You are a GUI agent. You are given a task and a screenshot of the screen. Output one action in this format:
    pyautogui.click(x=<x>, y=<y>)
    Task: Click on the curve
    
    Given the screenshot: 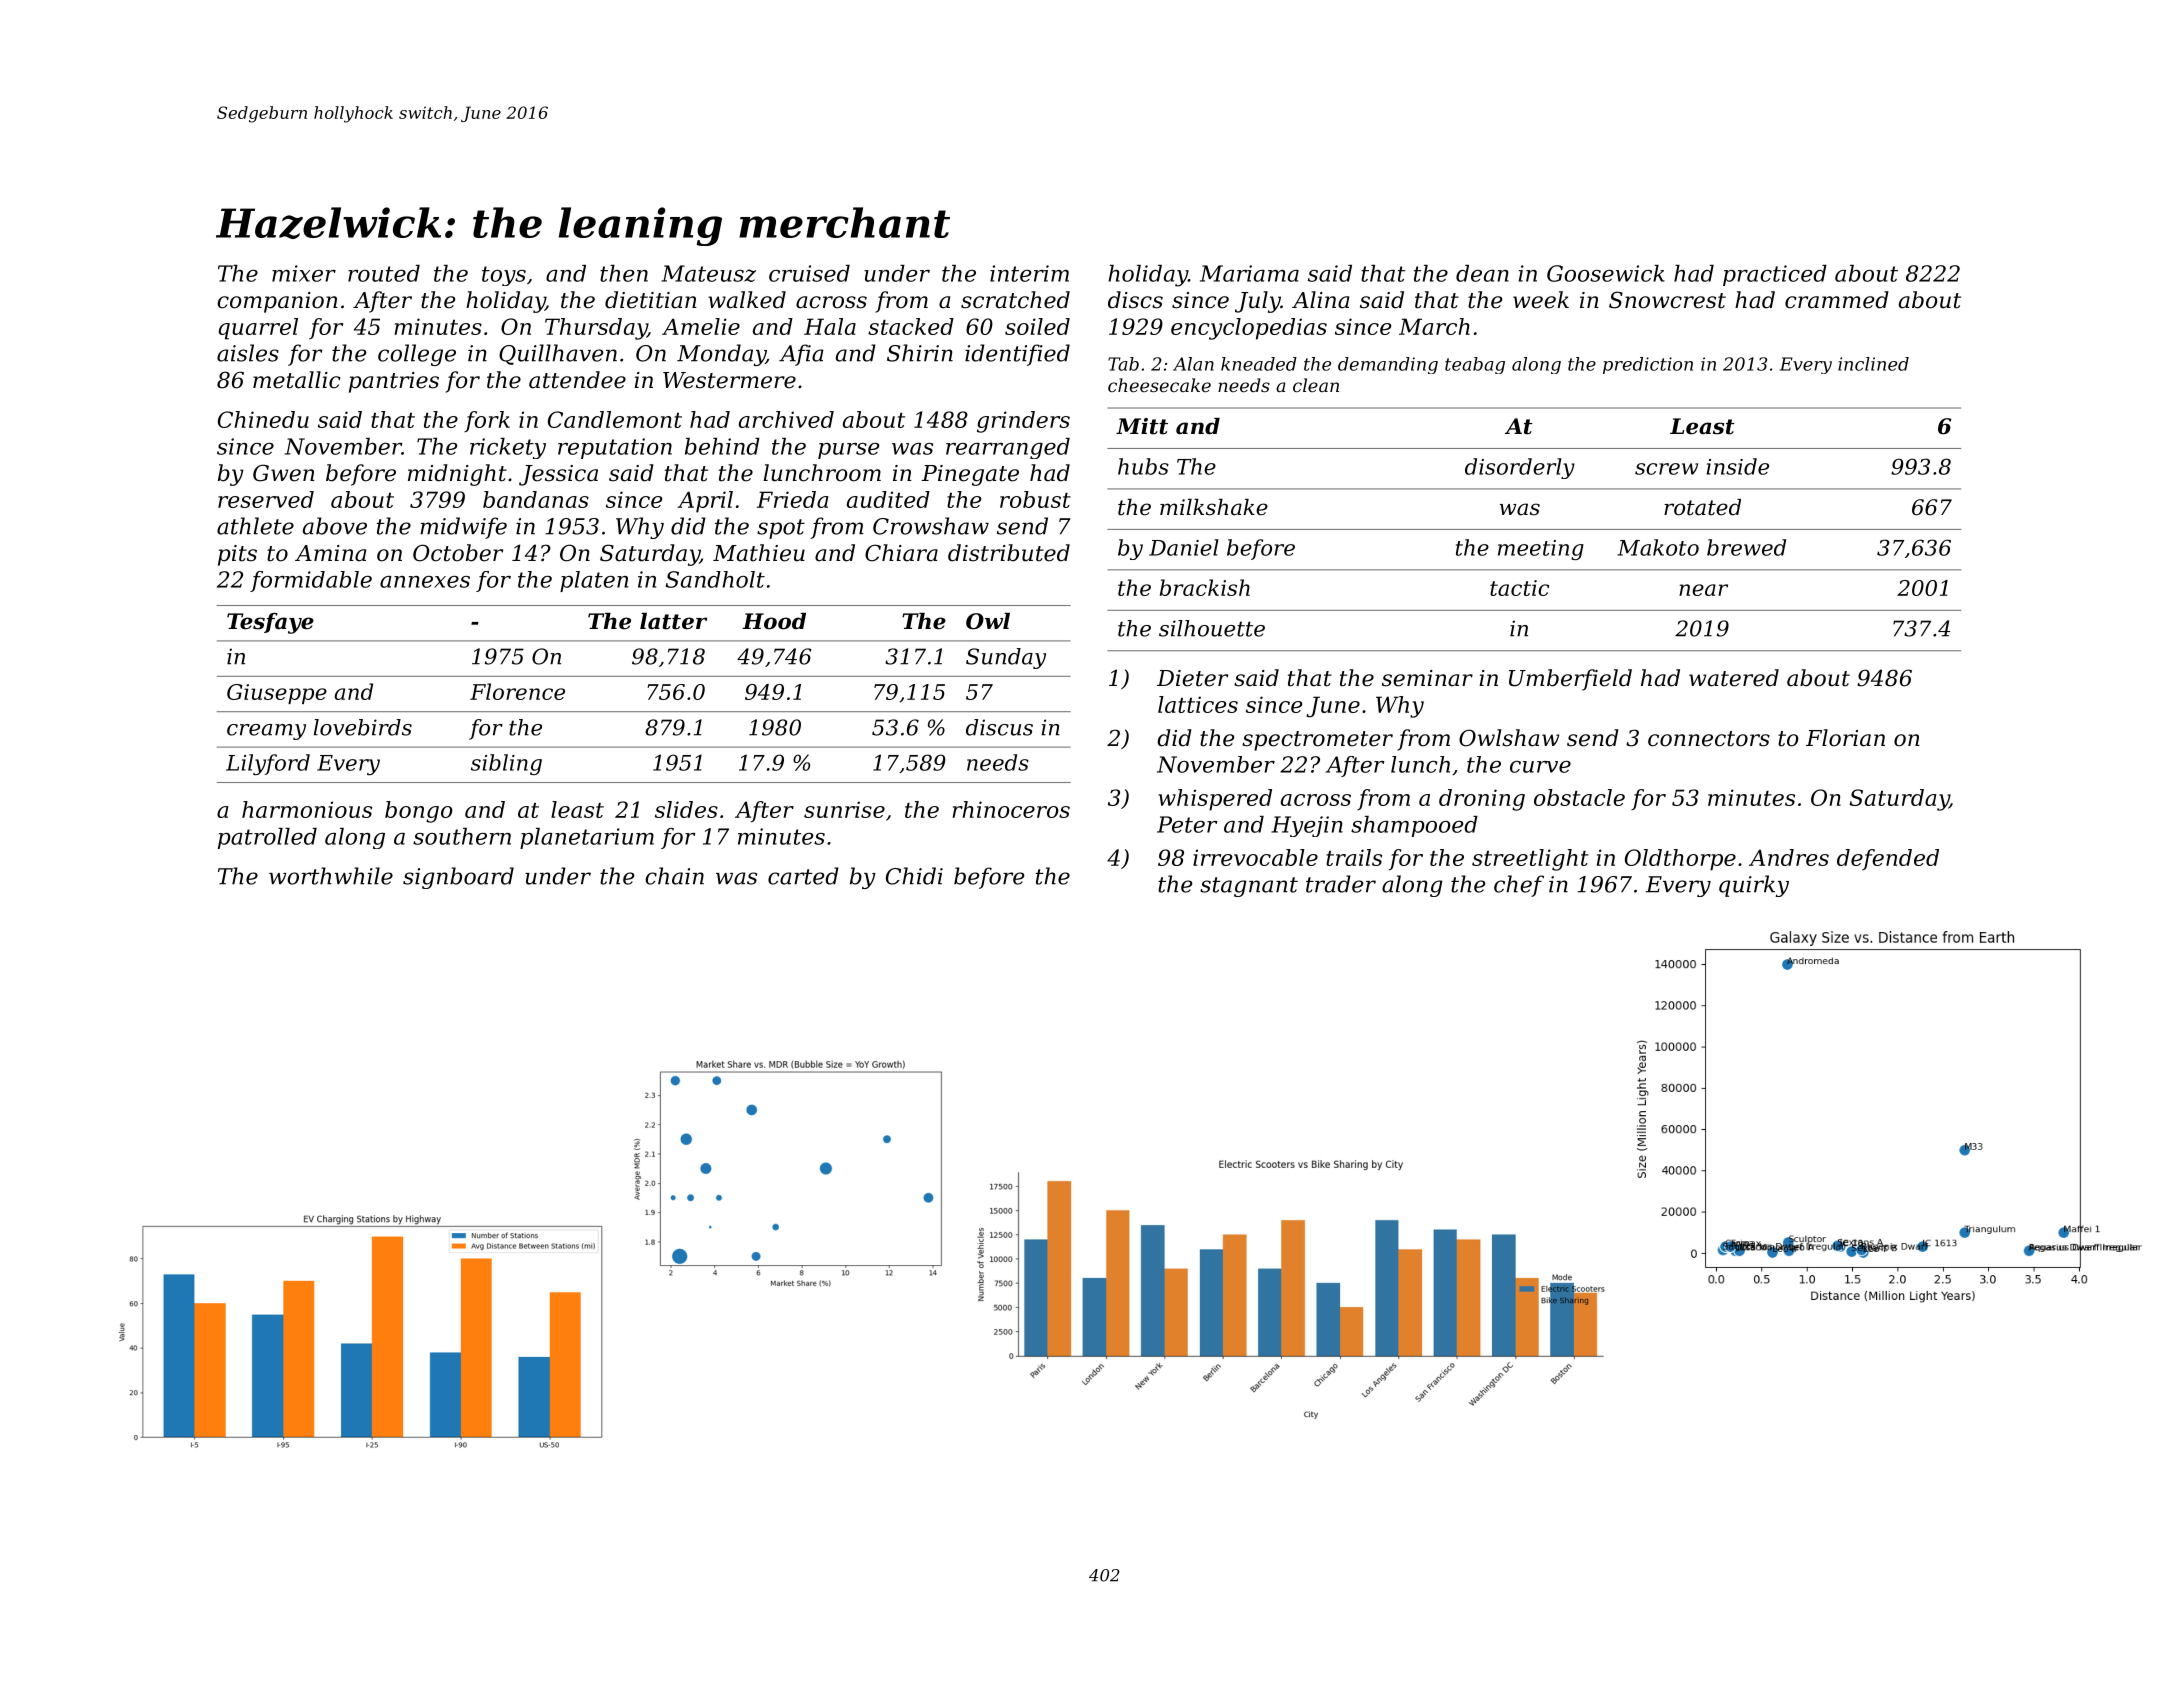 What is the action you would take?
    pyautogui.click(x=1540, y=767)
